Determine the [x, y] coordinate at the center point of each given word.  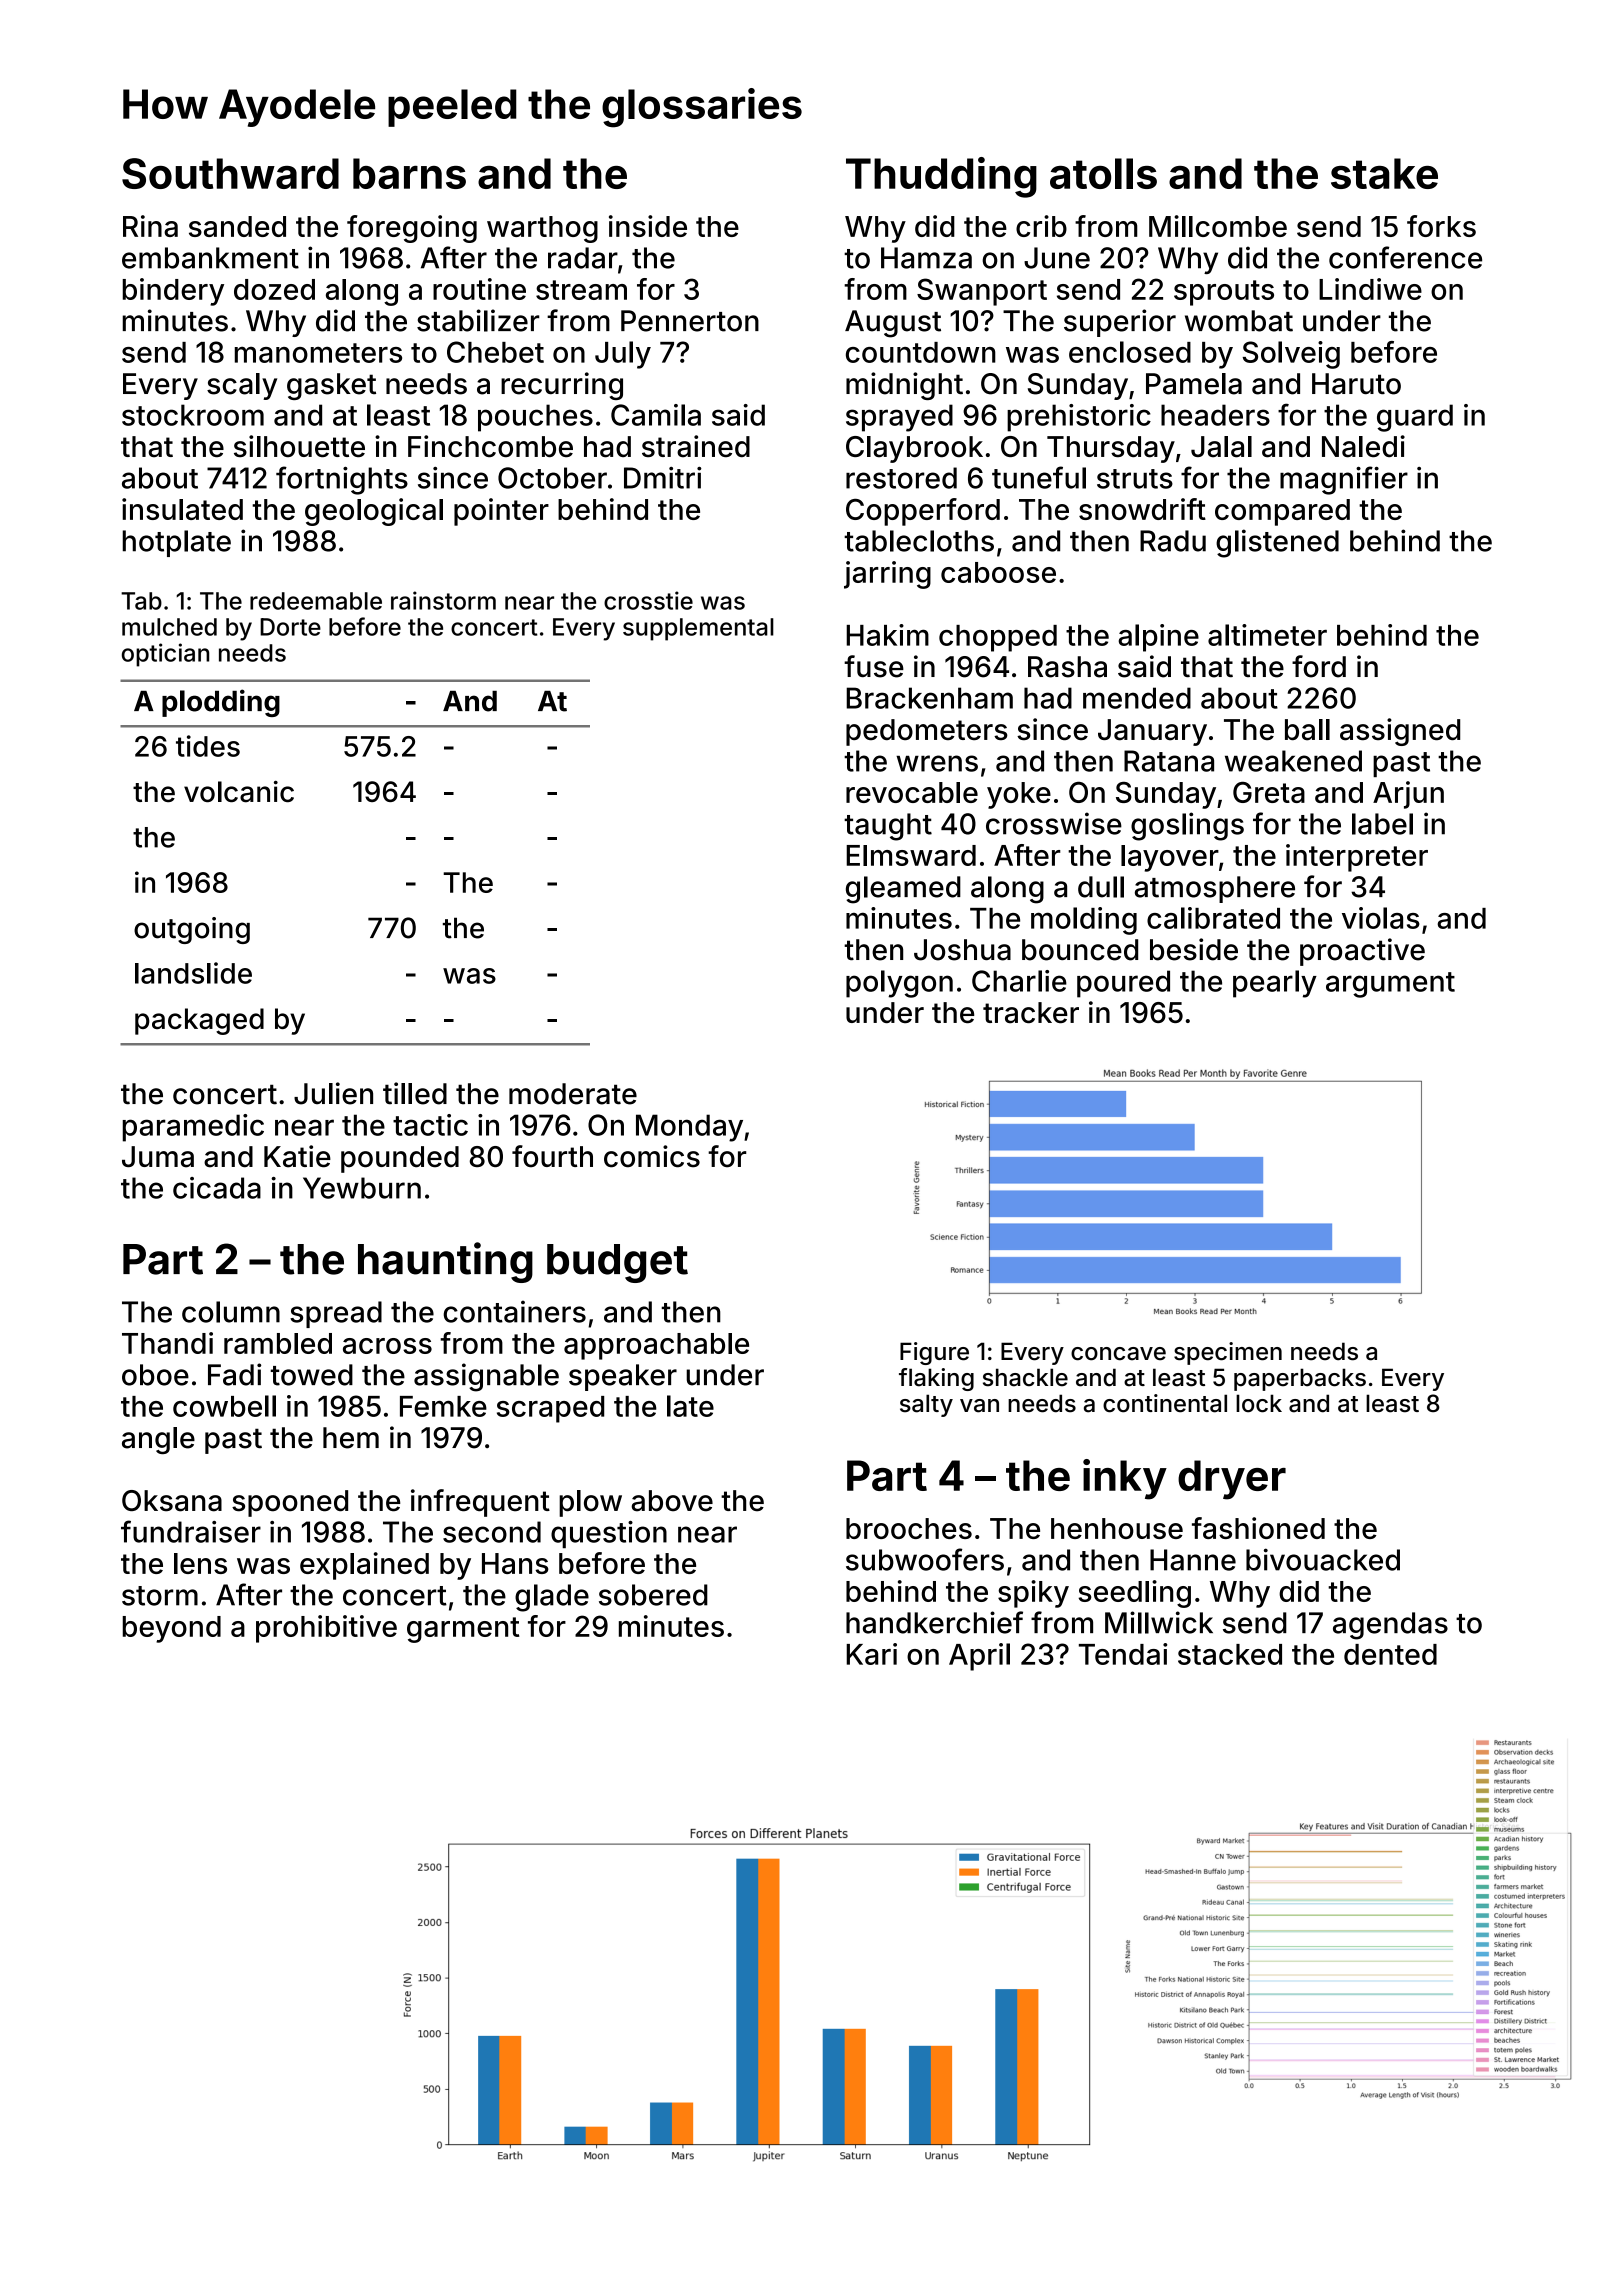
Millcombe [1218, 226]
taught [888, 827]
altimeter [1267, 635]
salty [926, 1405]
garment [463, 1630]
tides [208, 746]
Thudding [941, 177]
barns [409, 173]
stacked [1230, 1654]
